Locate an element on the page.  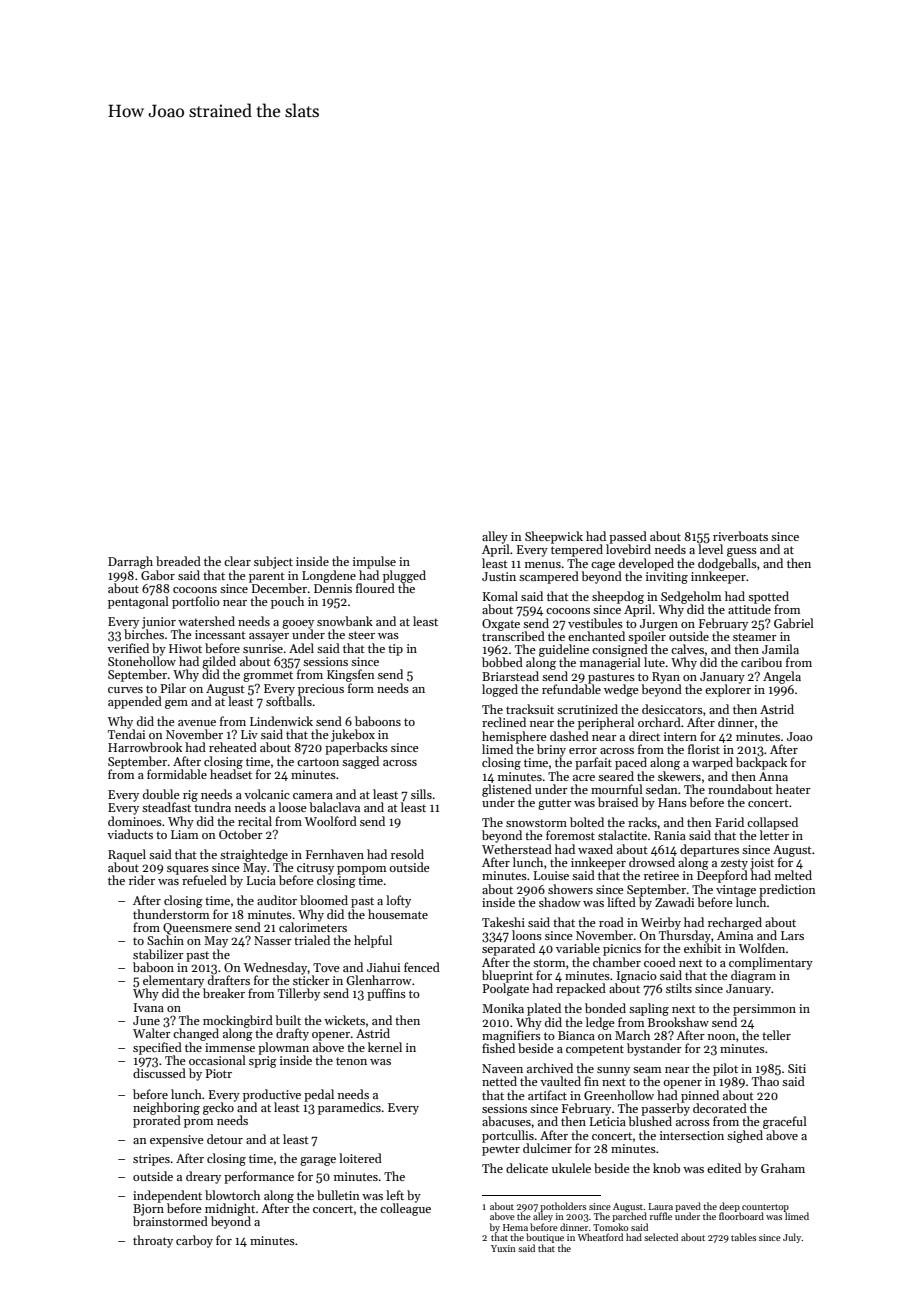
detour is located at coordinates (225, 1139).
